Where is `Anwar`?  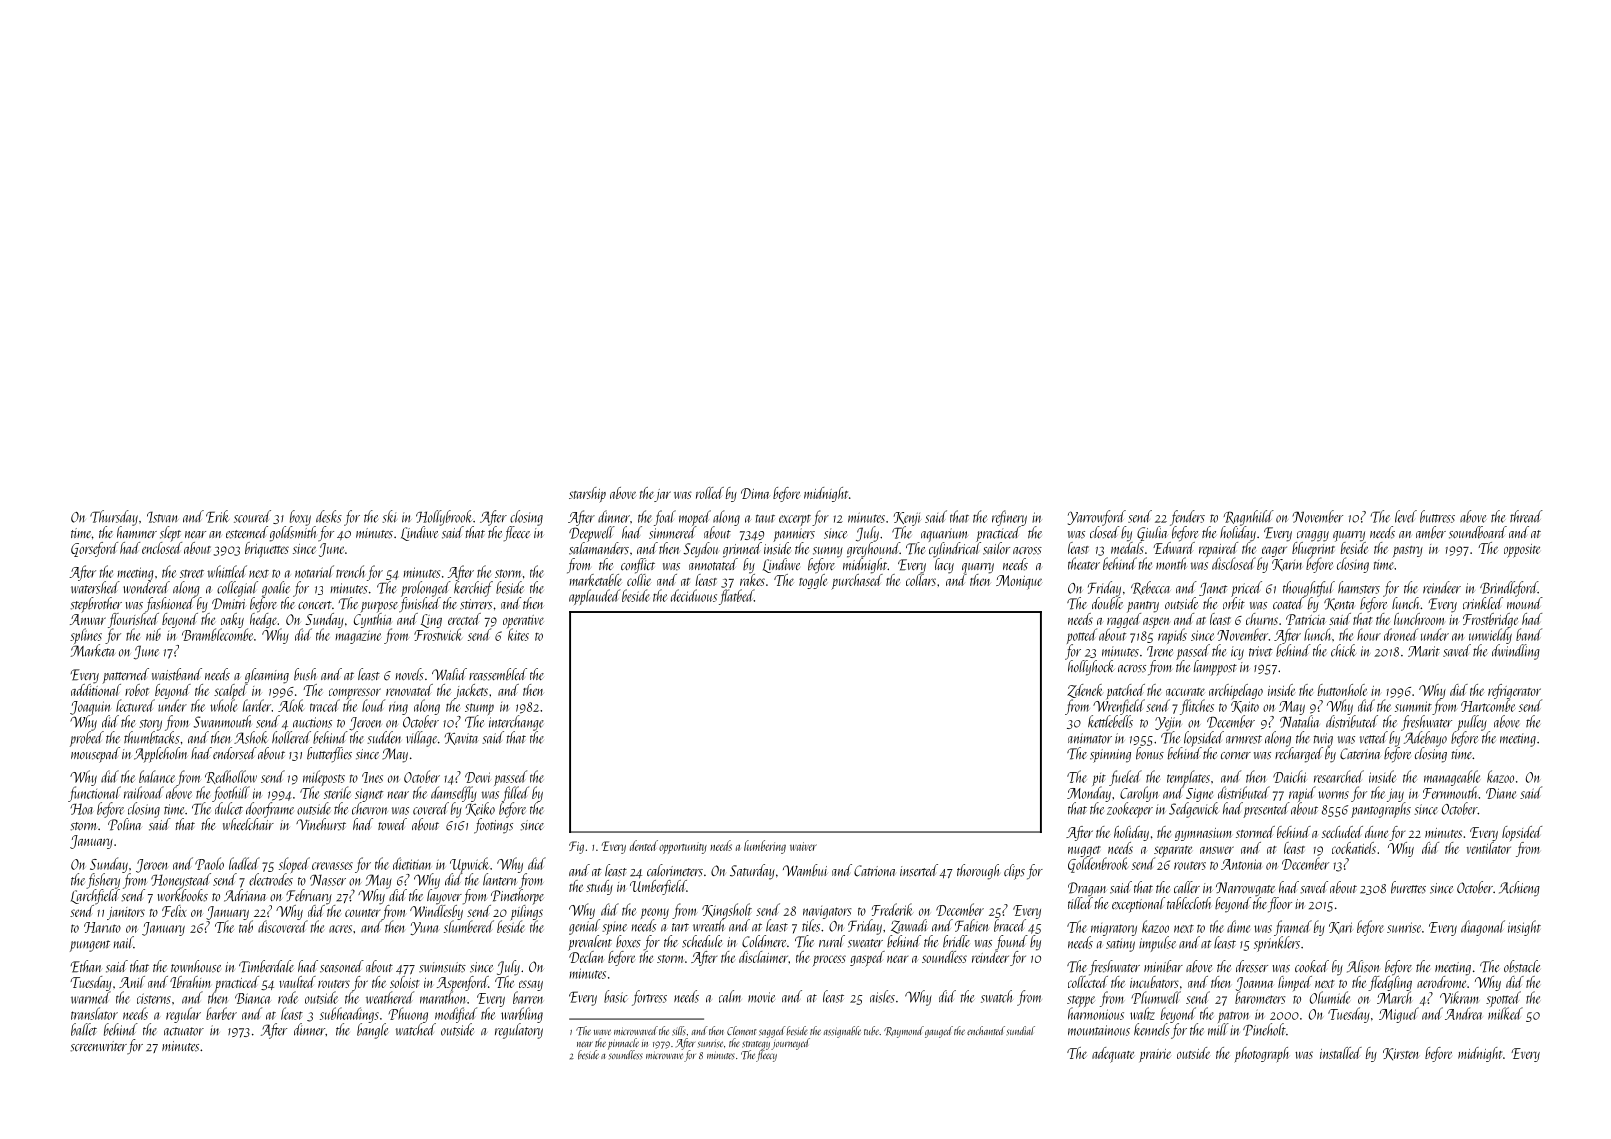
Anwar is located at coordinates (88, 619).
